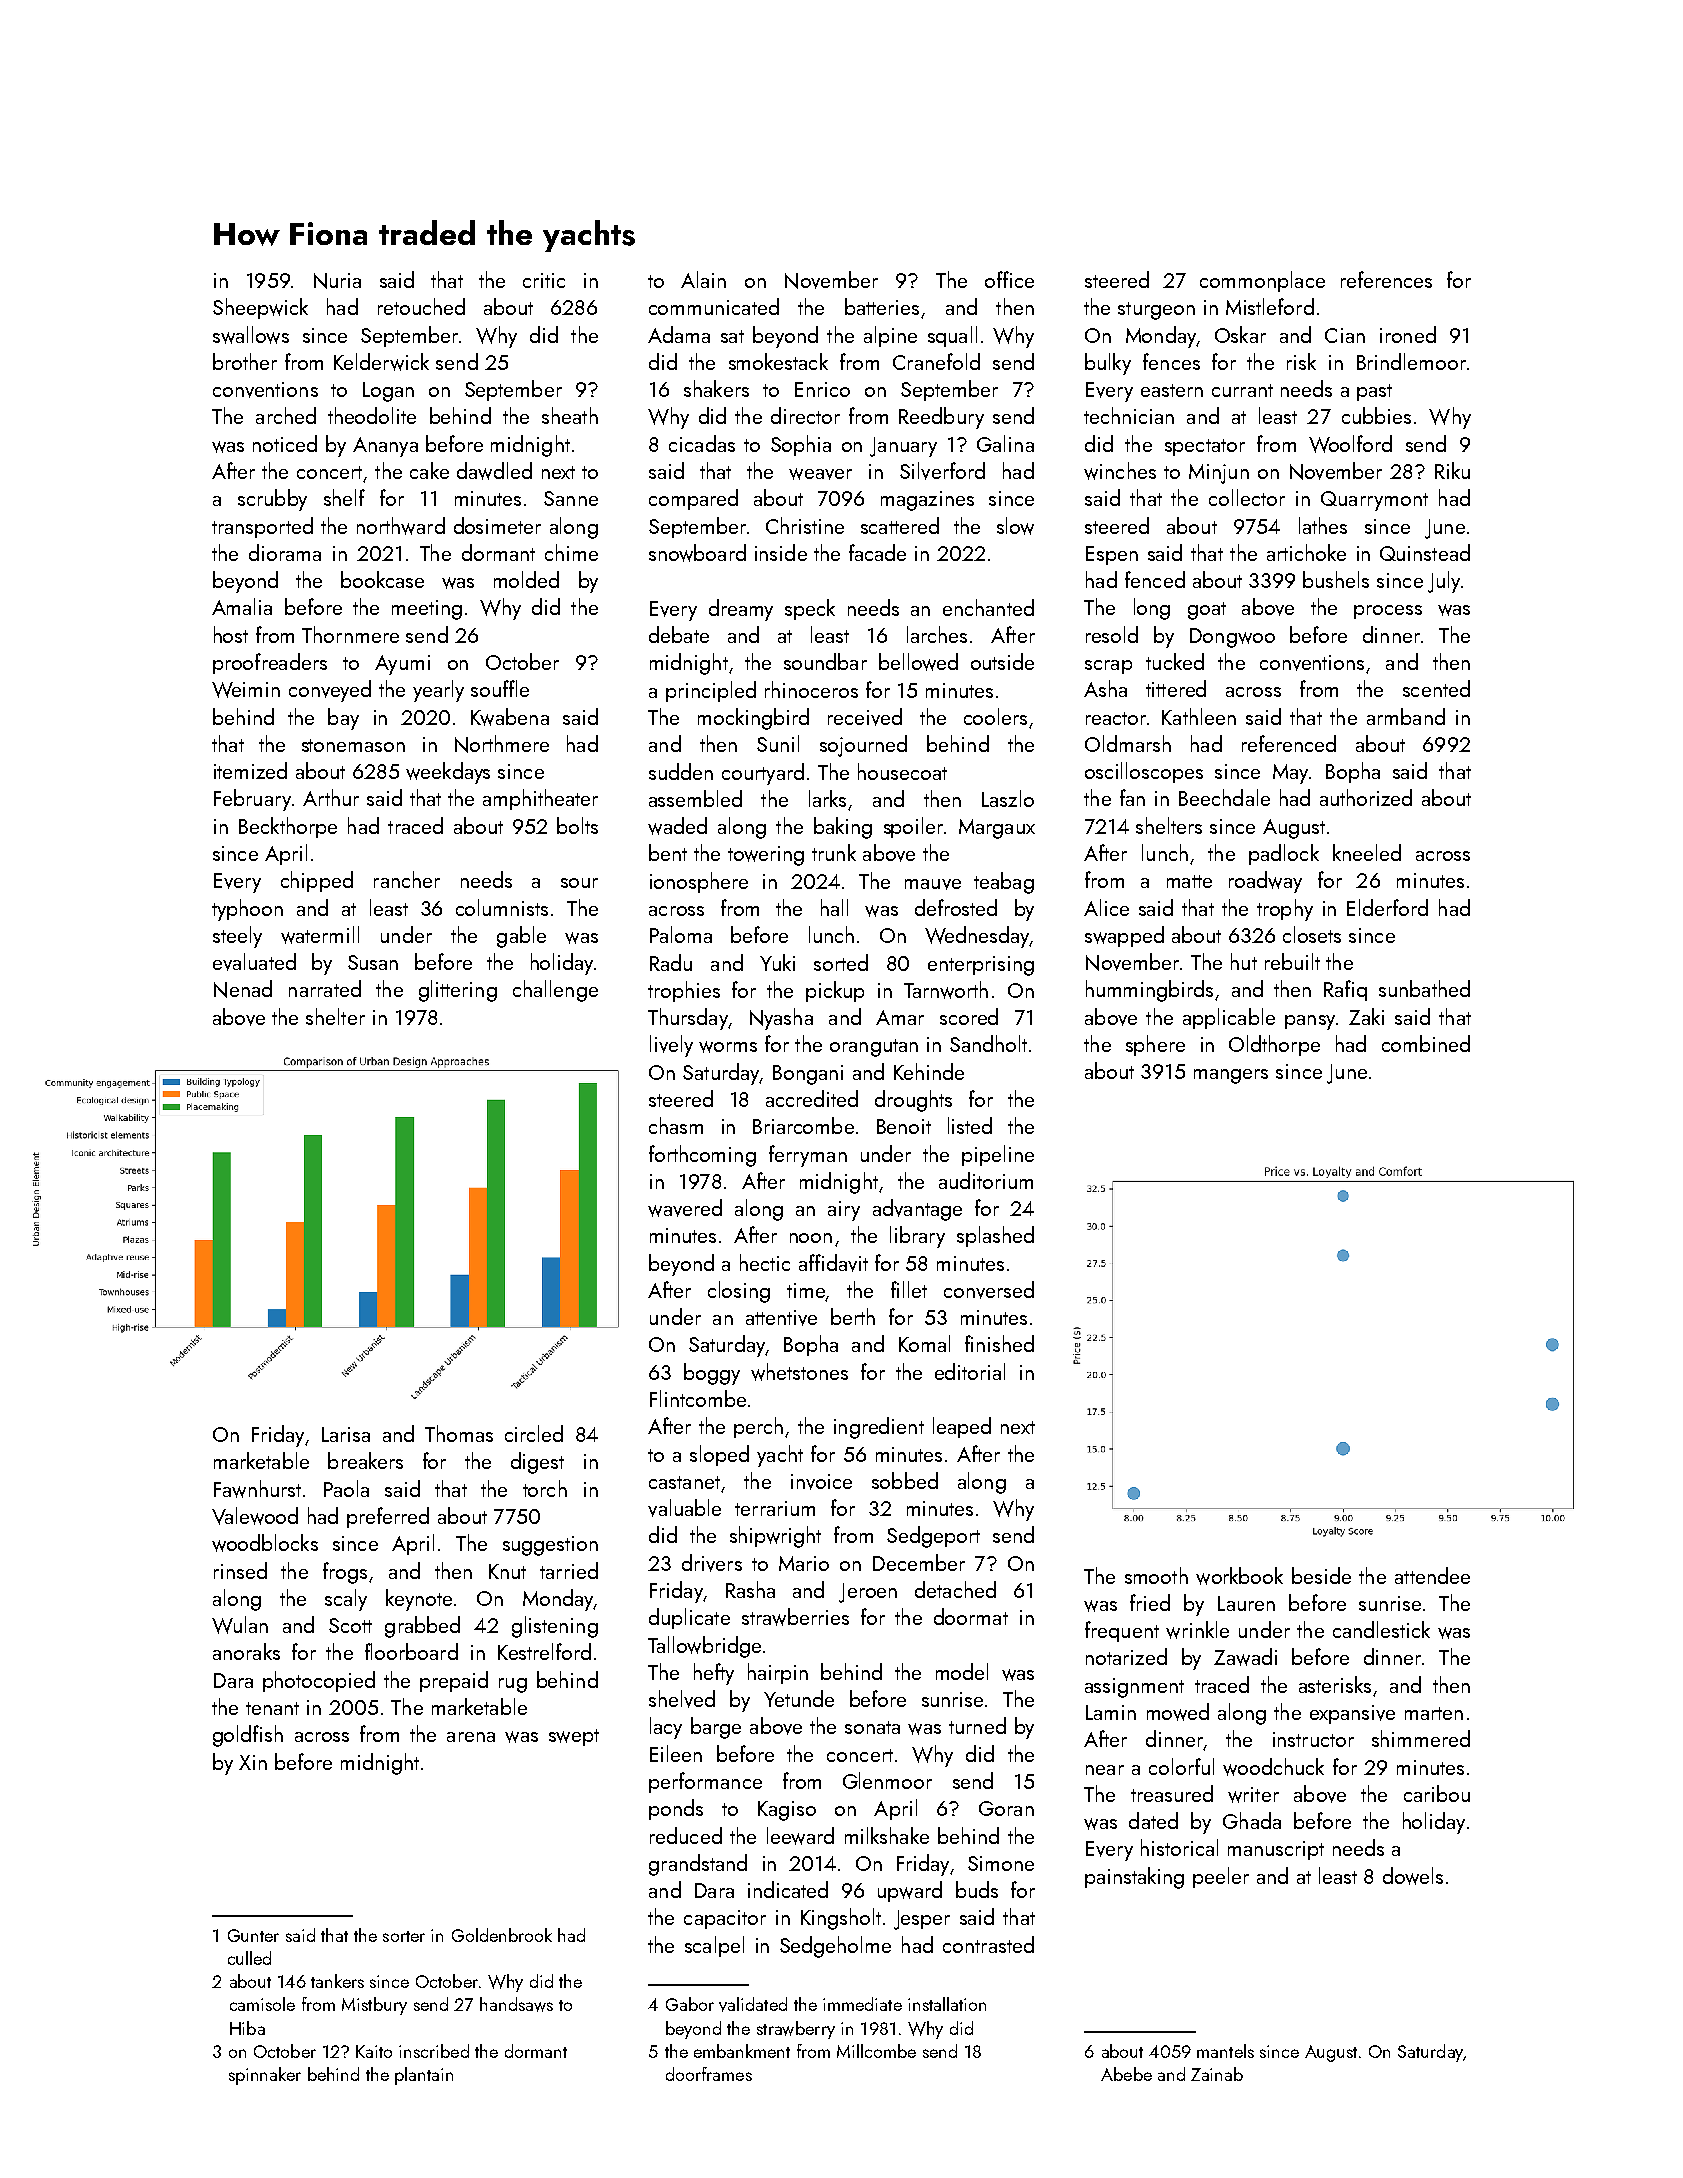 This document has height=2178, width=1683. What do you see at coordinates (693, 499) in the document?
I see `compared` at bounding box center [693, 499].
